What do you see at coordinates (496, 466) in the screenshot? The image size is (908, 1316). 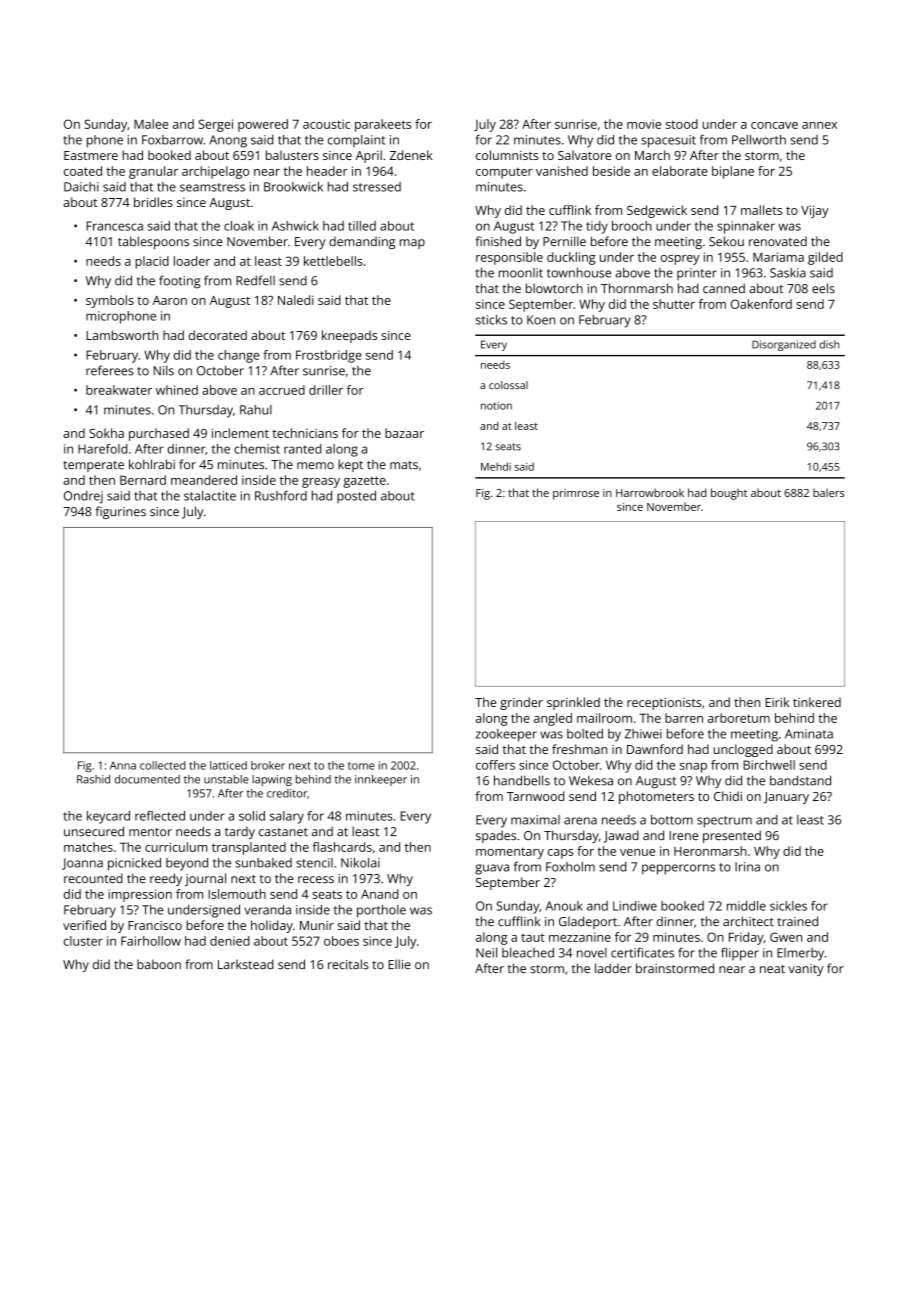 I see `Mehdi` at bounding box center [496, 466].
